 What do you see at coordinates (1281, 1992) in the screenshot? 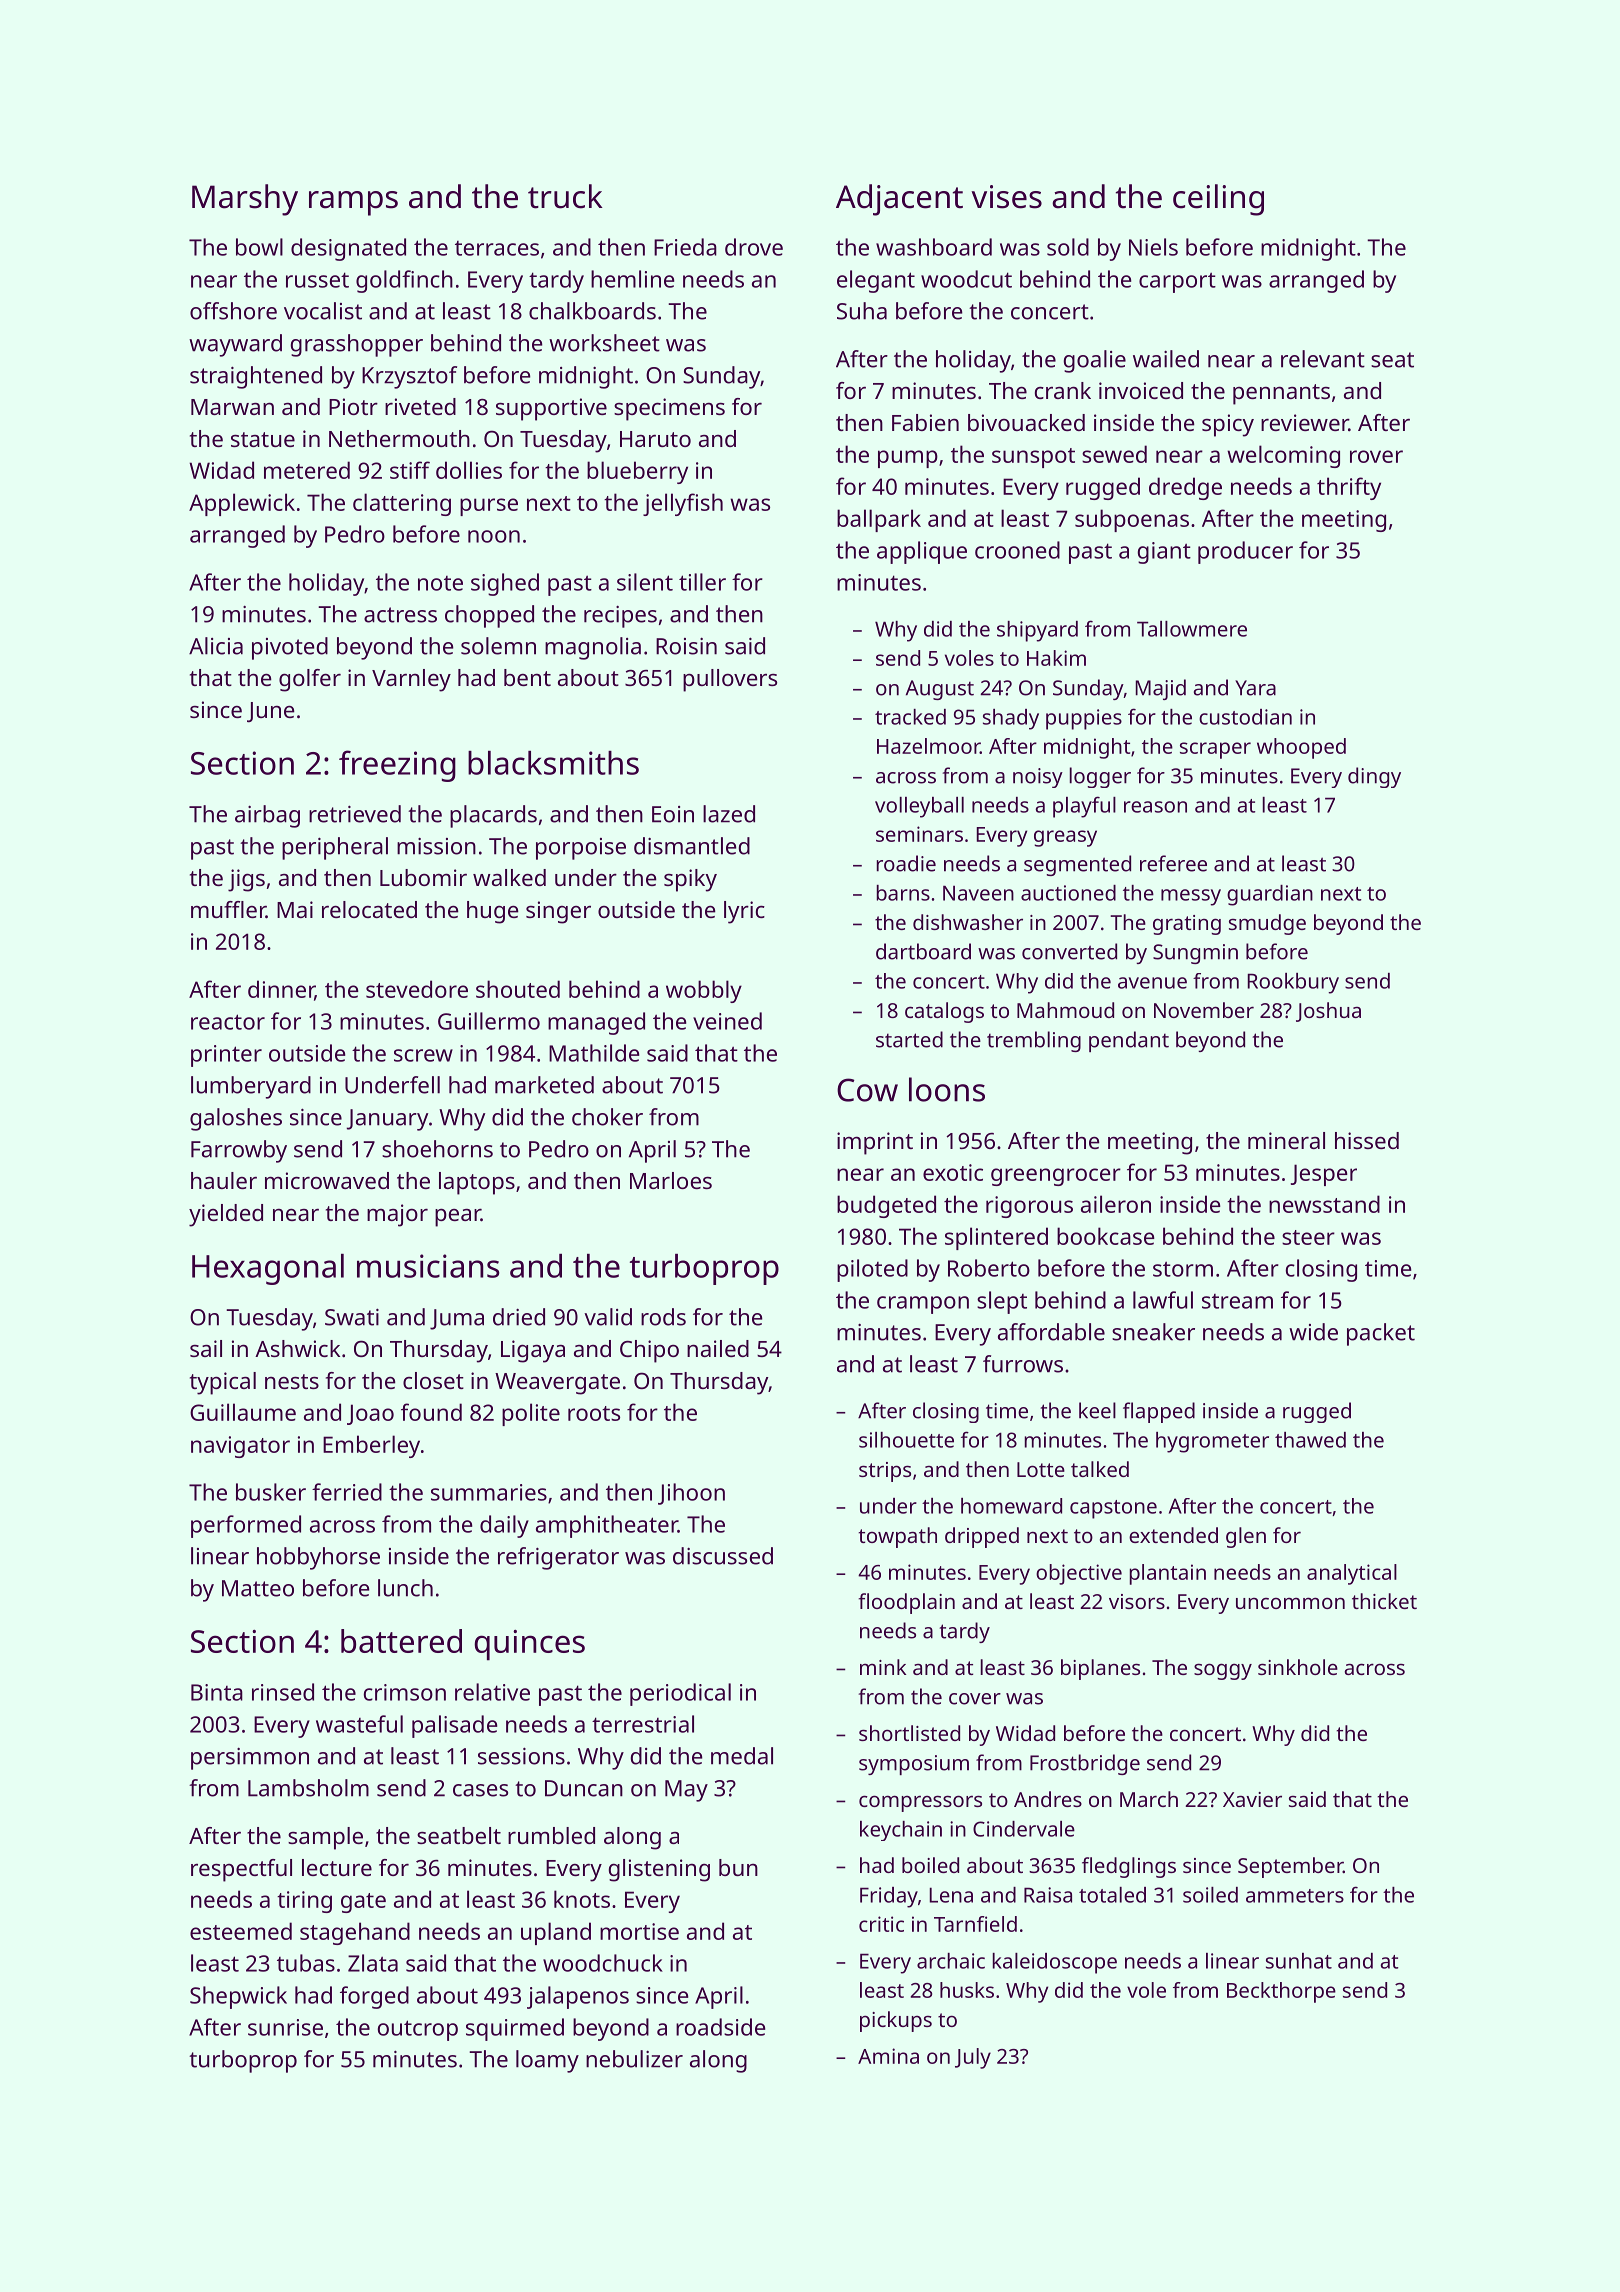
I see `Beckthorpe` at bounding box center [1281, 1992].
